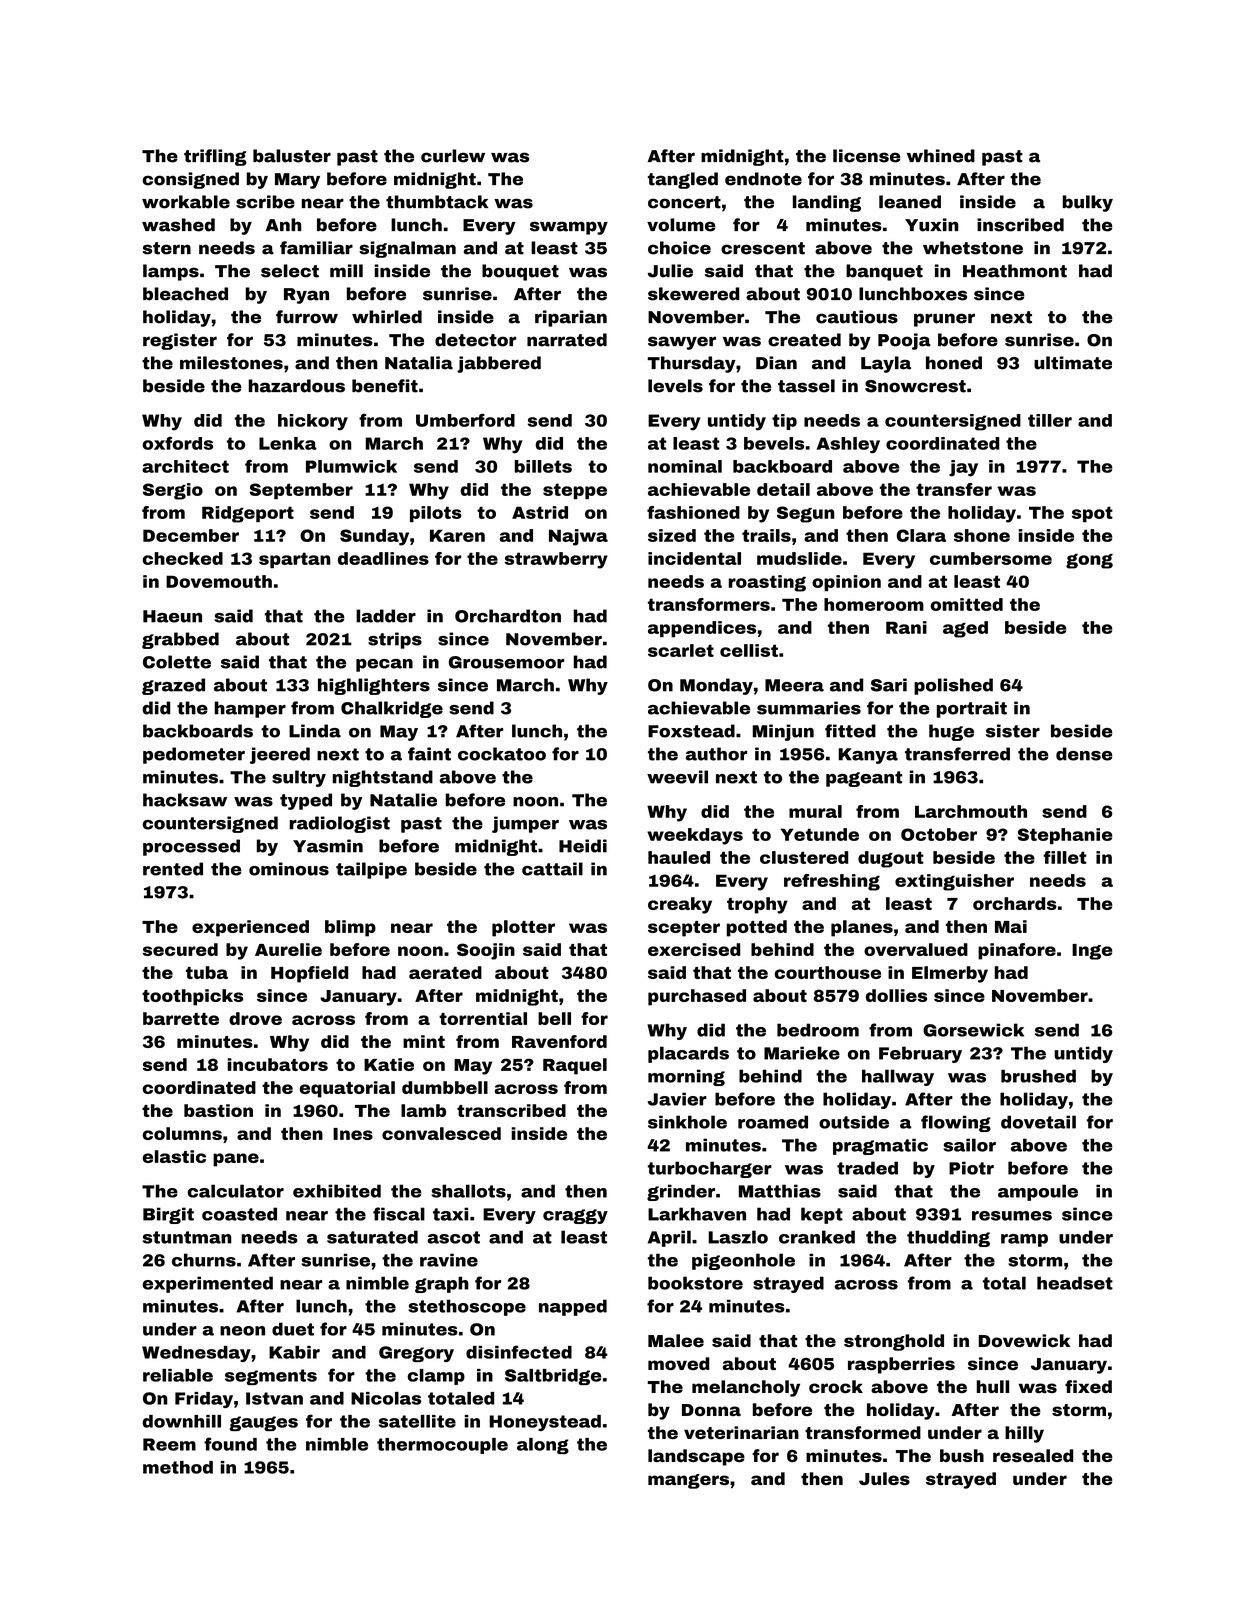  I want to click on thumbtack, so click(437, 202).
